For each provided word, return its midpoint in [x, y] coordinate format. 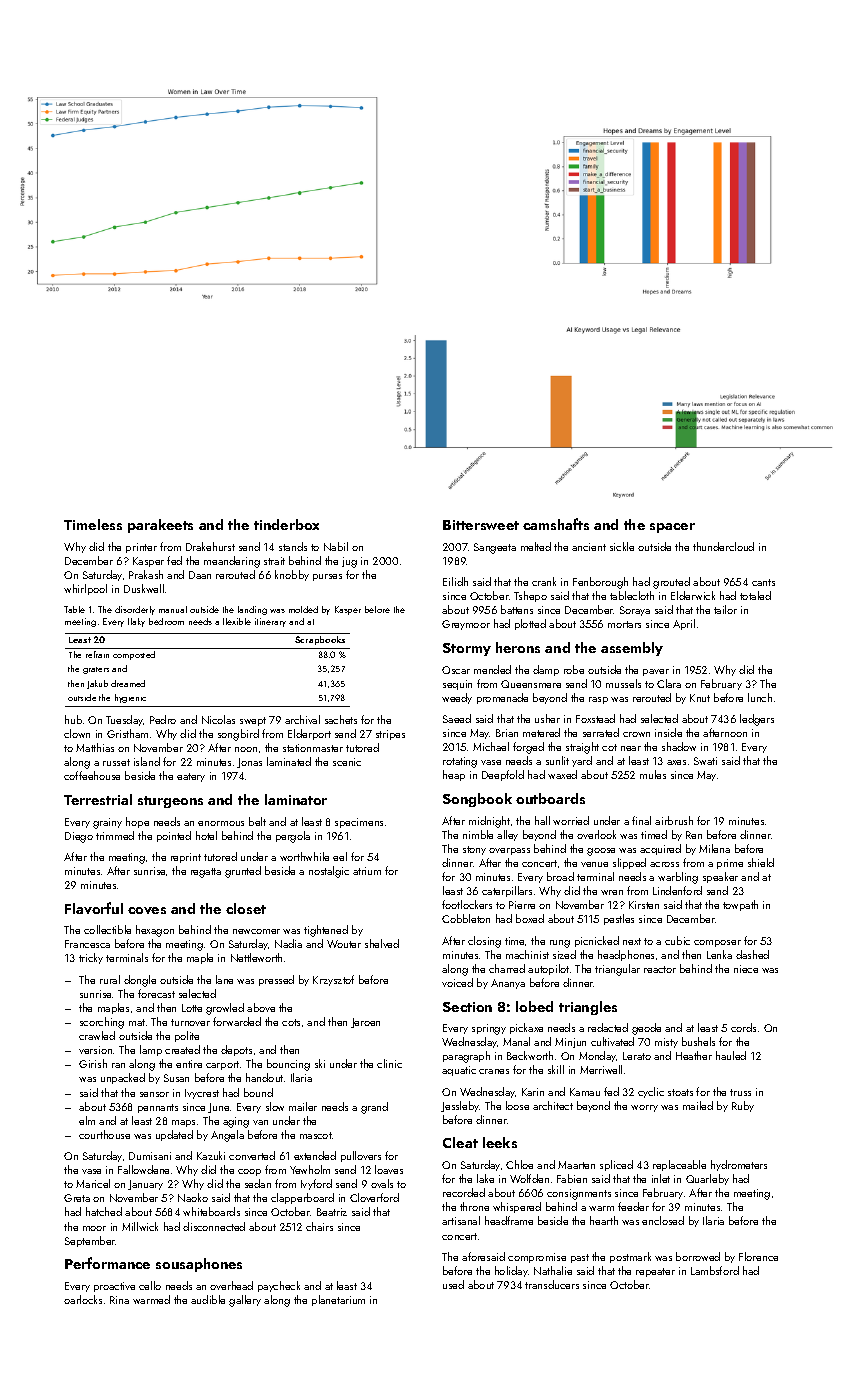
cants [763, 582]
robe [574, 669]
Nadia [288, 943]
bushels [698, 1041]
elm [87, 1120]
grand [374, 1108]
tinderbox [286, 524]
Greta [77, 1198]
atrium [367, 871]
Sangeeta [495, 548]
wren [612, 892]
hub [73, 719]
